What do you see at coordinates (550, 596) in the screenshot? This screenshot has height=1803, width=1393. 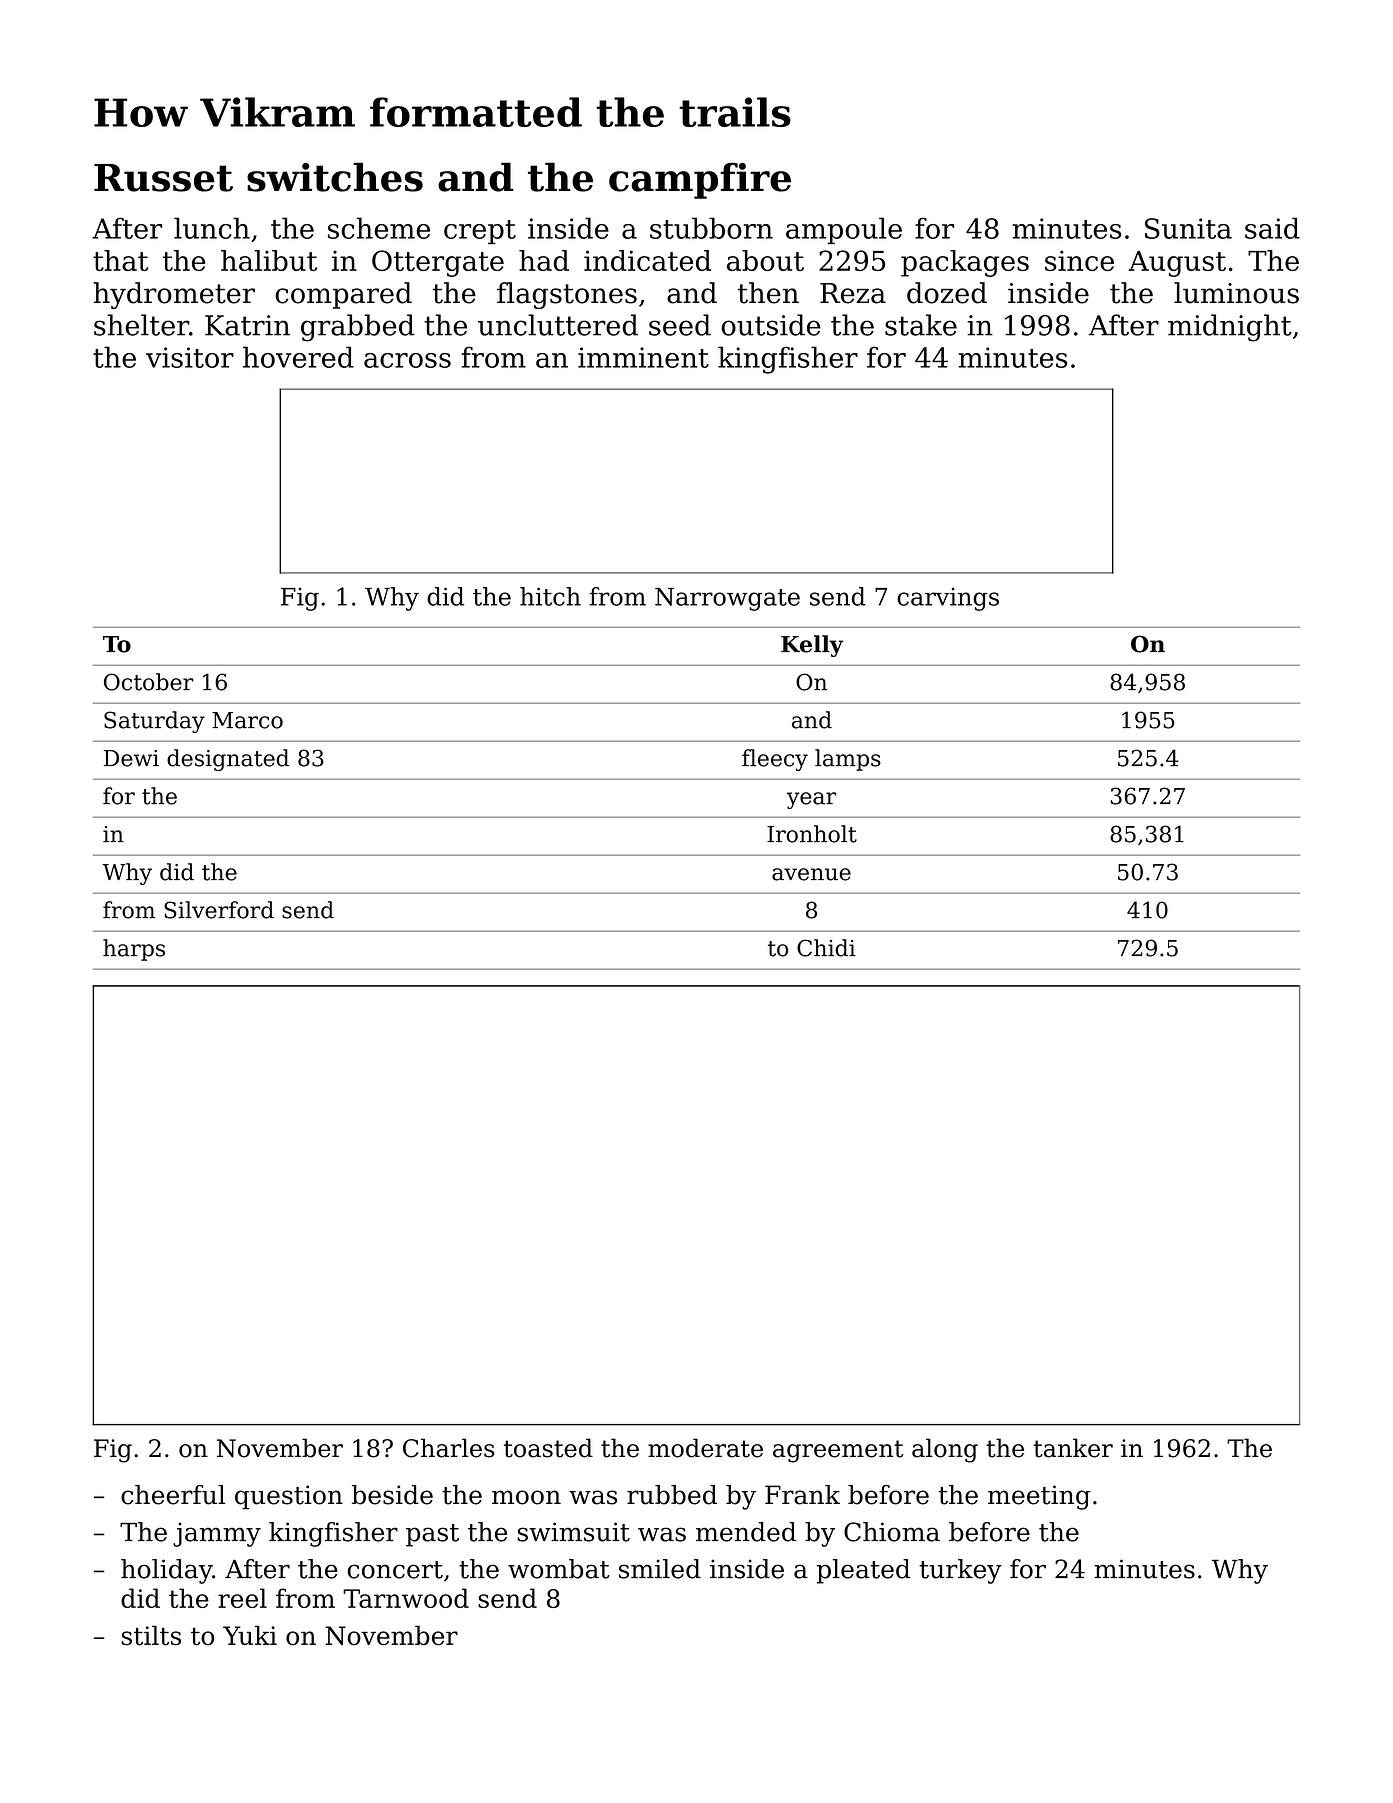 I see `hitch` at bounding box center [550, 596].
